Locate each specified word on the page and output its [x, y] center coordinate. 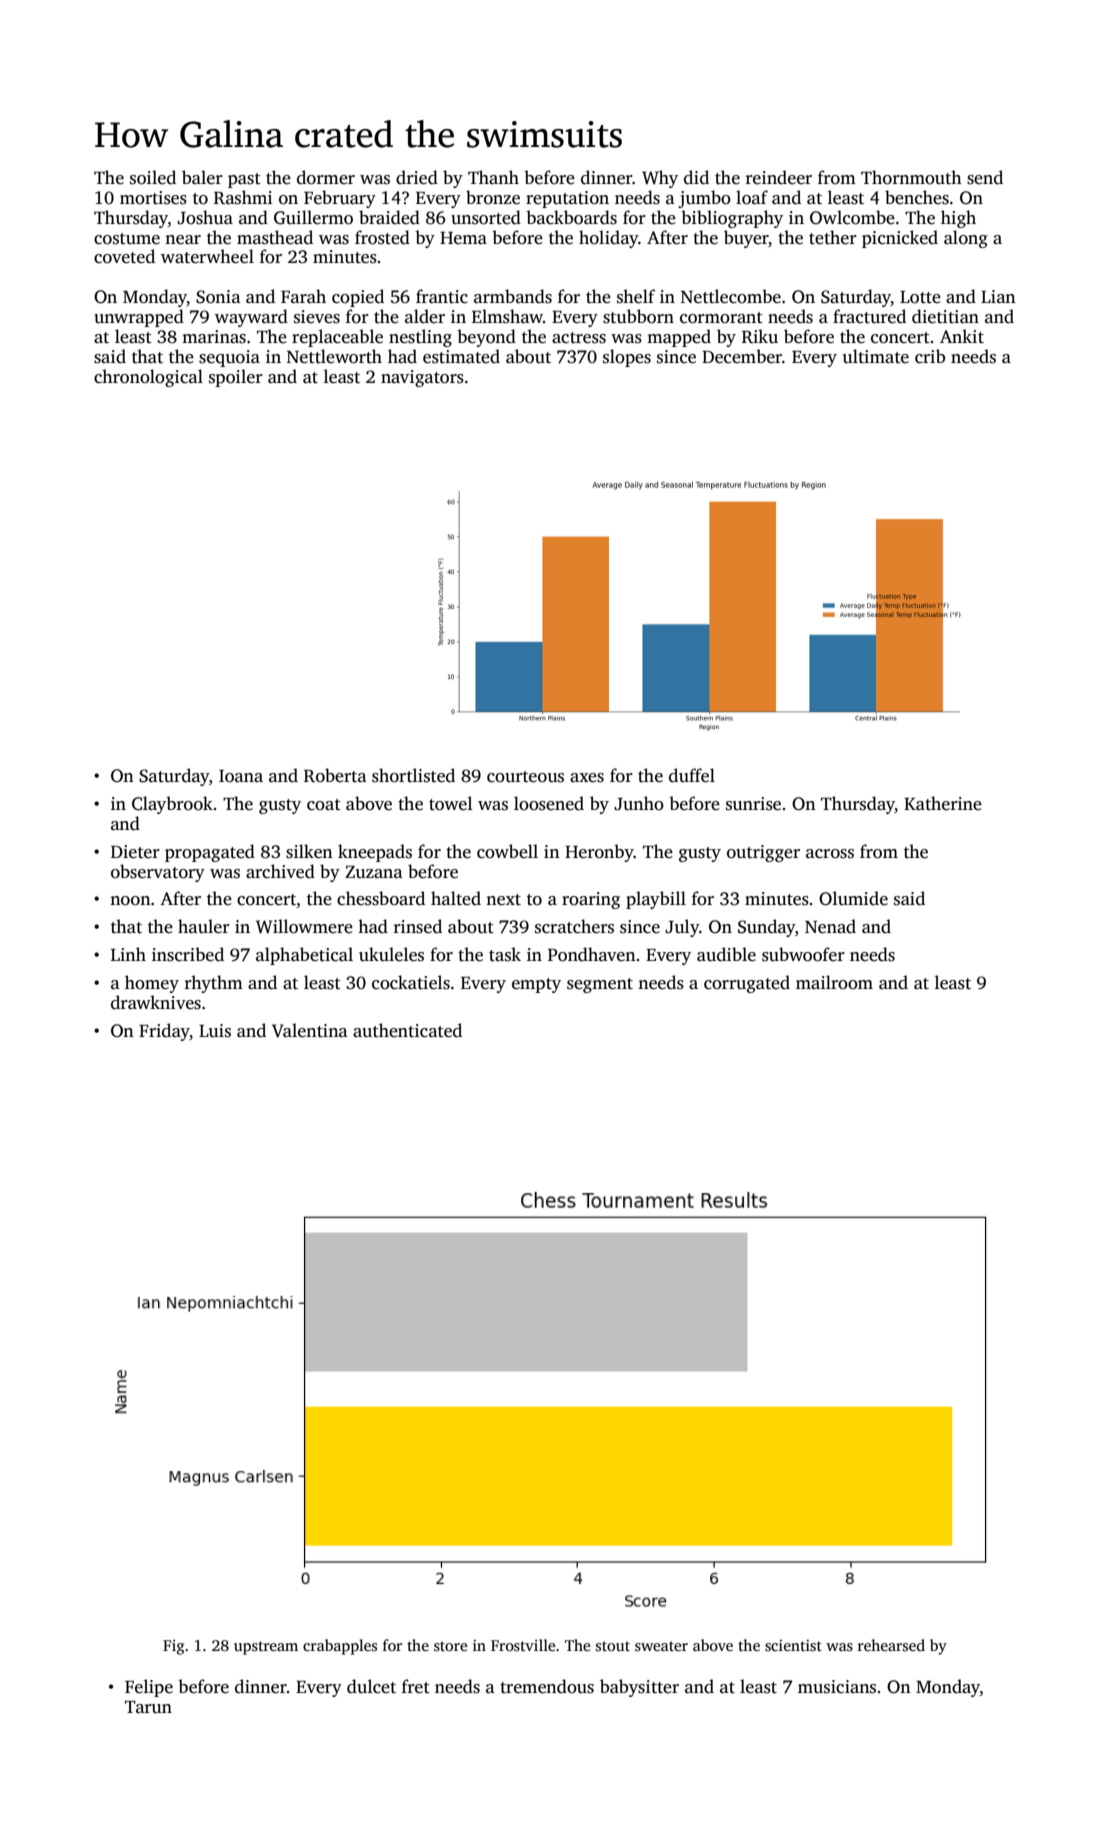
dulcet [371, 1686]
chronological [148, 378]
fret [416, 1686]
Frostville [523, 1645]
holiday [608, 239]
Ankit [962, 336]
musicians [837, 1687]
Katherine [943, 803]
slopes [627, 358]
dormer [326, 177]
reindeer [779, 177]
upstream [266, 1648]
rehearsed [891, 1645]
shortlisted [413, 775]
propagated [210, 853]
